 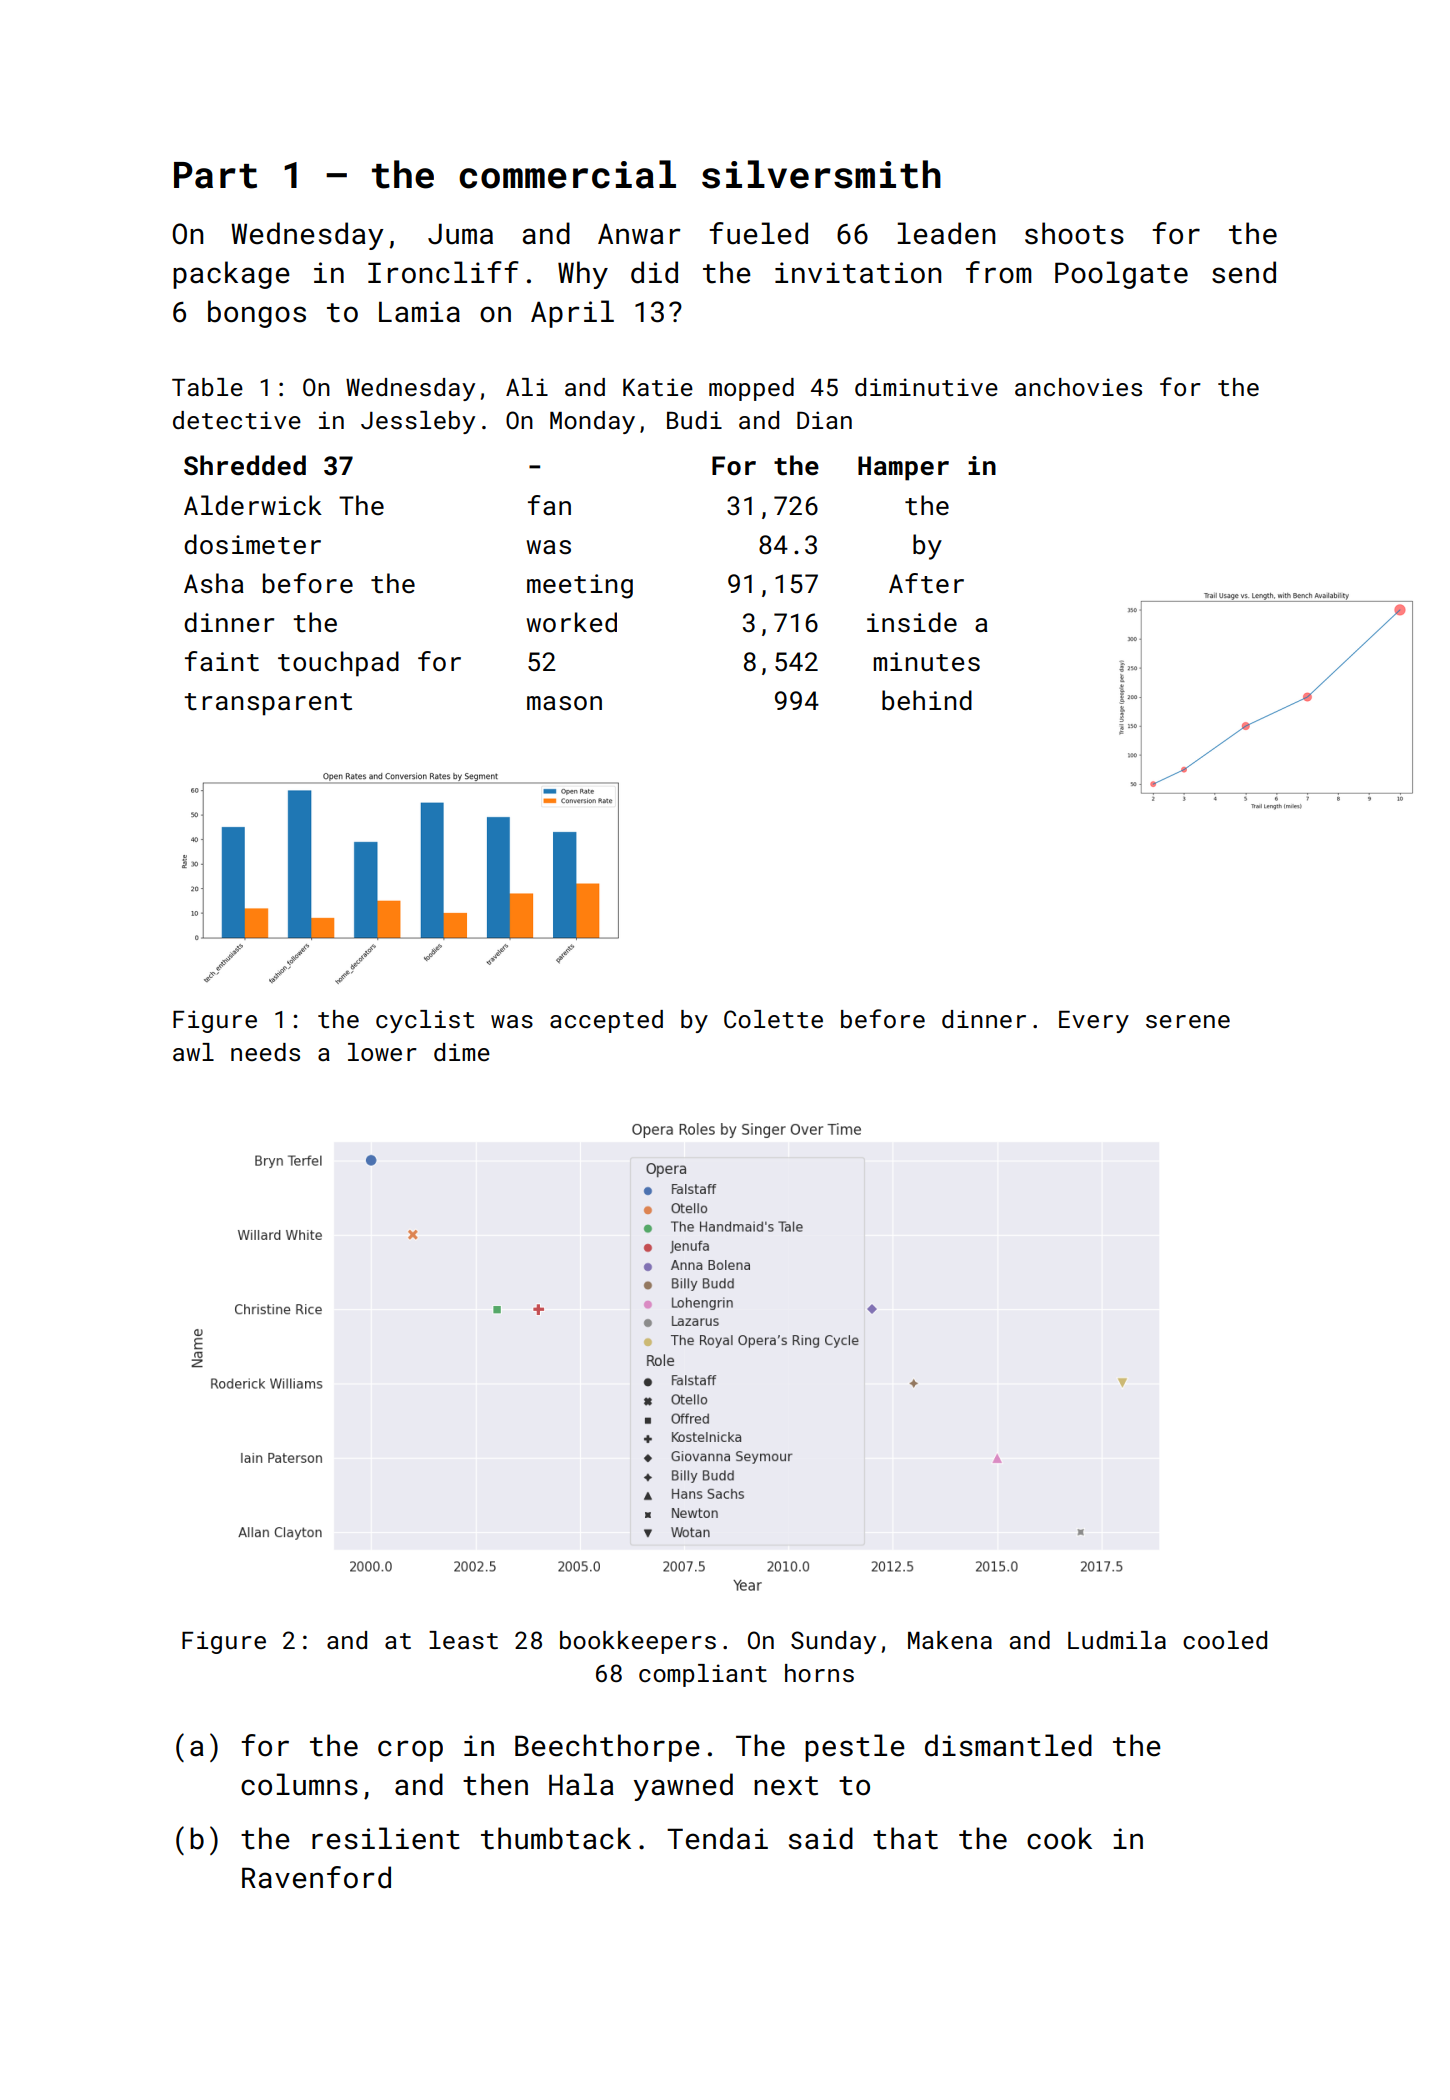 I want to click on Part, so click(x=215, y=175).
